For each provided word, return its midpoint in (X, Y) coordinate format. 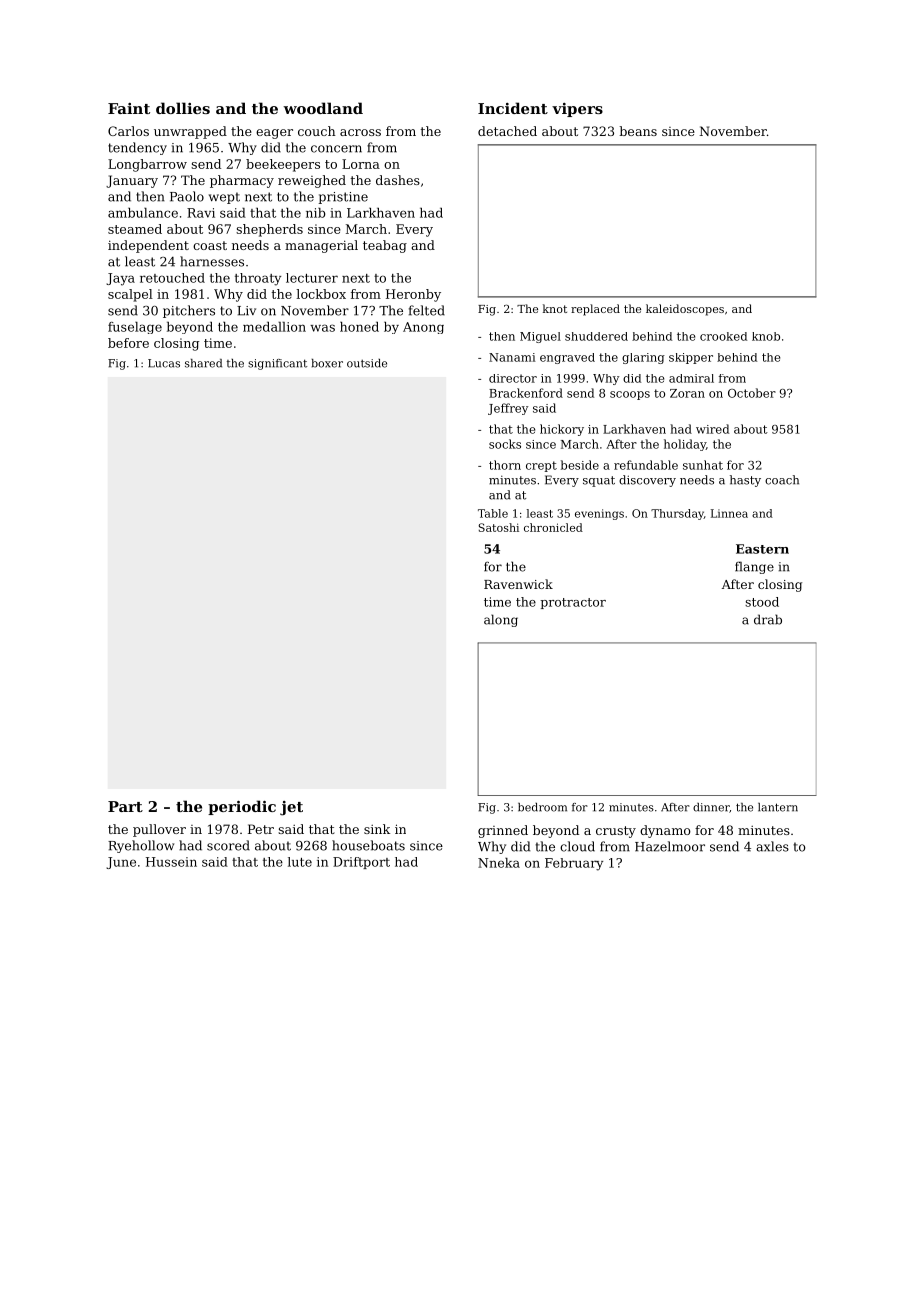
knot (555, 308)
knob (766, 336)
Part (125, 806)
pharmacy (242, 181)
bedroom (542, 807)
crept (541, 466)
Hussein (171, 862)
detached (507, 131)
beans (638, 131)
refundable (646, 465)
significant (277, 364)
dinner (711, 807)
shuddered (596, 336)
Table (493, 513)
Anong (423, 328)
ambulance (143, 213)
